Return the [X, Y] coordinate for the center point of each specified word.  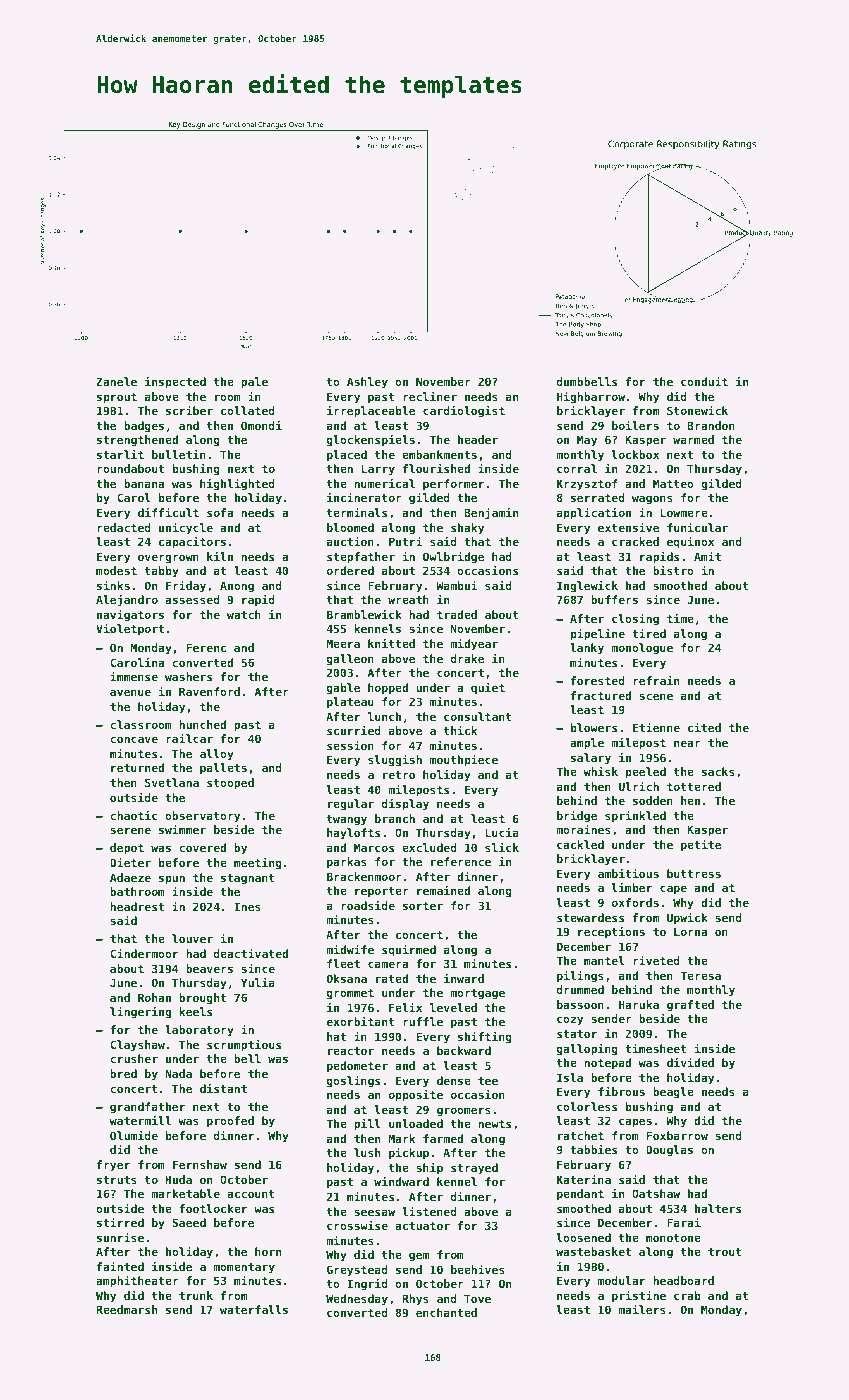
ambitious [628, 873]
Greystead [357, 1271]
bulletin [179, 454]
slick [502, 847]
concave [134, 739]
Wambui [457, 585]
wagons [652, 500]
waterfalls [254, 1309]
